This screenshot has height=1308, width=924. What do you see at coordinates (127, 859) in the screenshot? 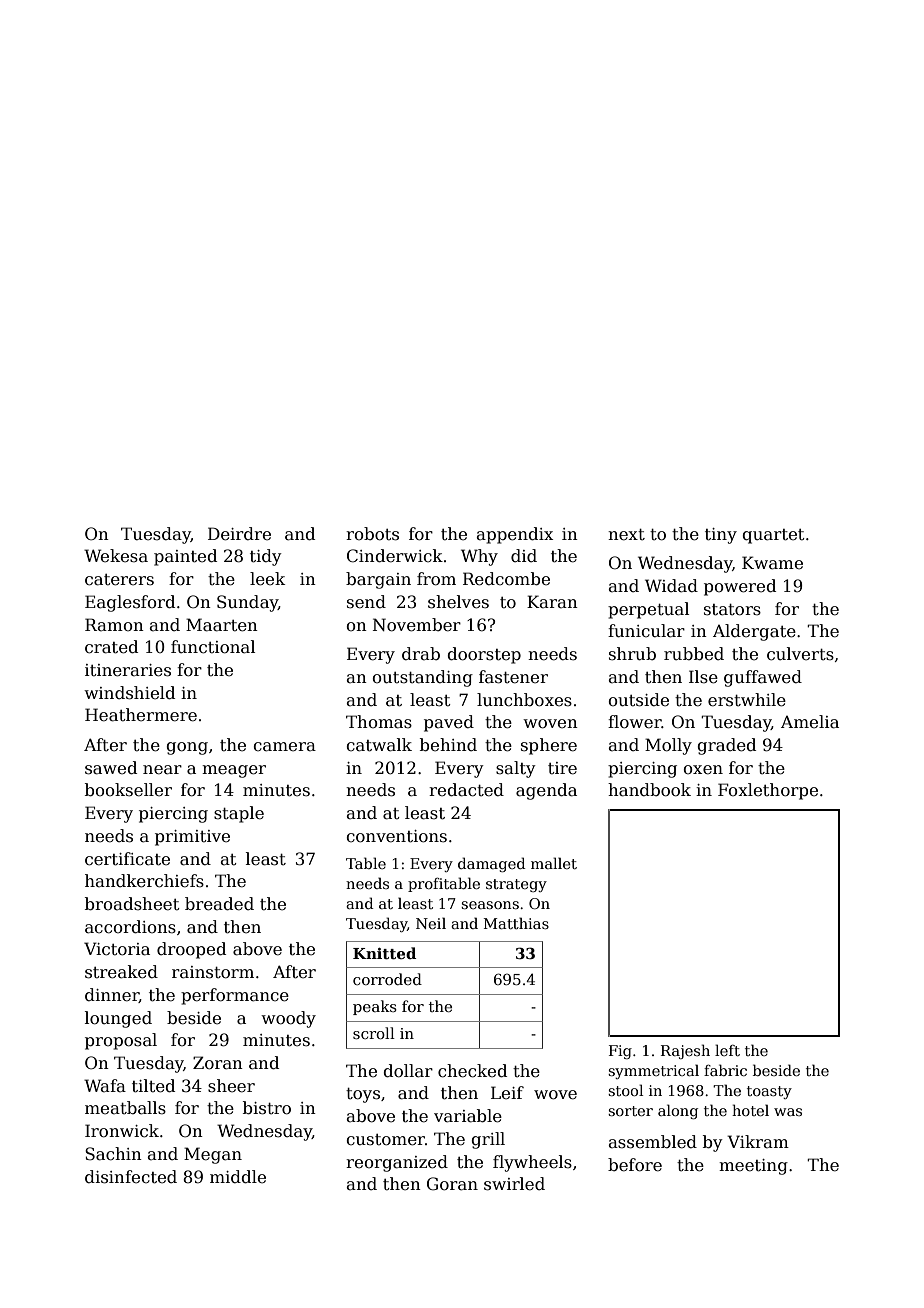
I see `certificate` at bounding box center [127, 859].
